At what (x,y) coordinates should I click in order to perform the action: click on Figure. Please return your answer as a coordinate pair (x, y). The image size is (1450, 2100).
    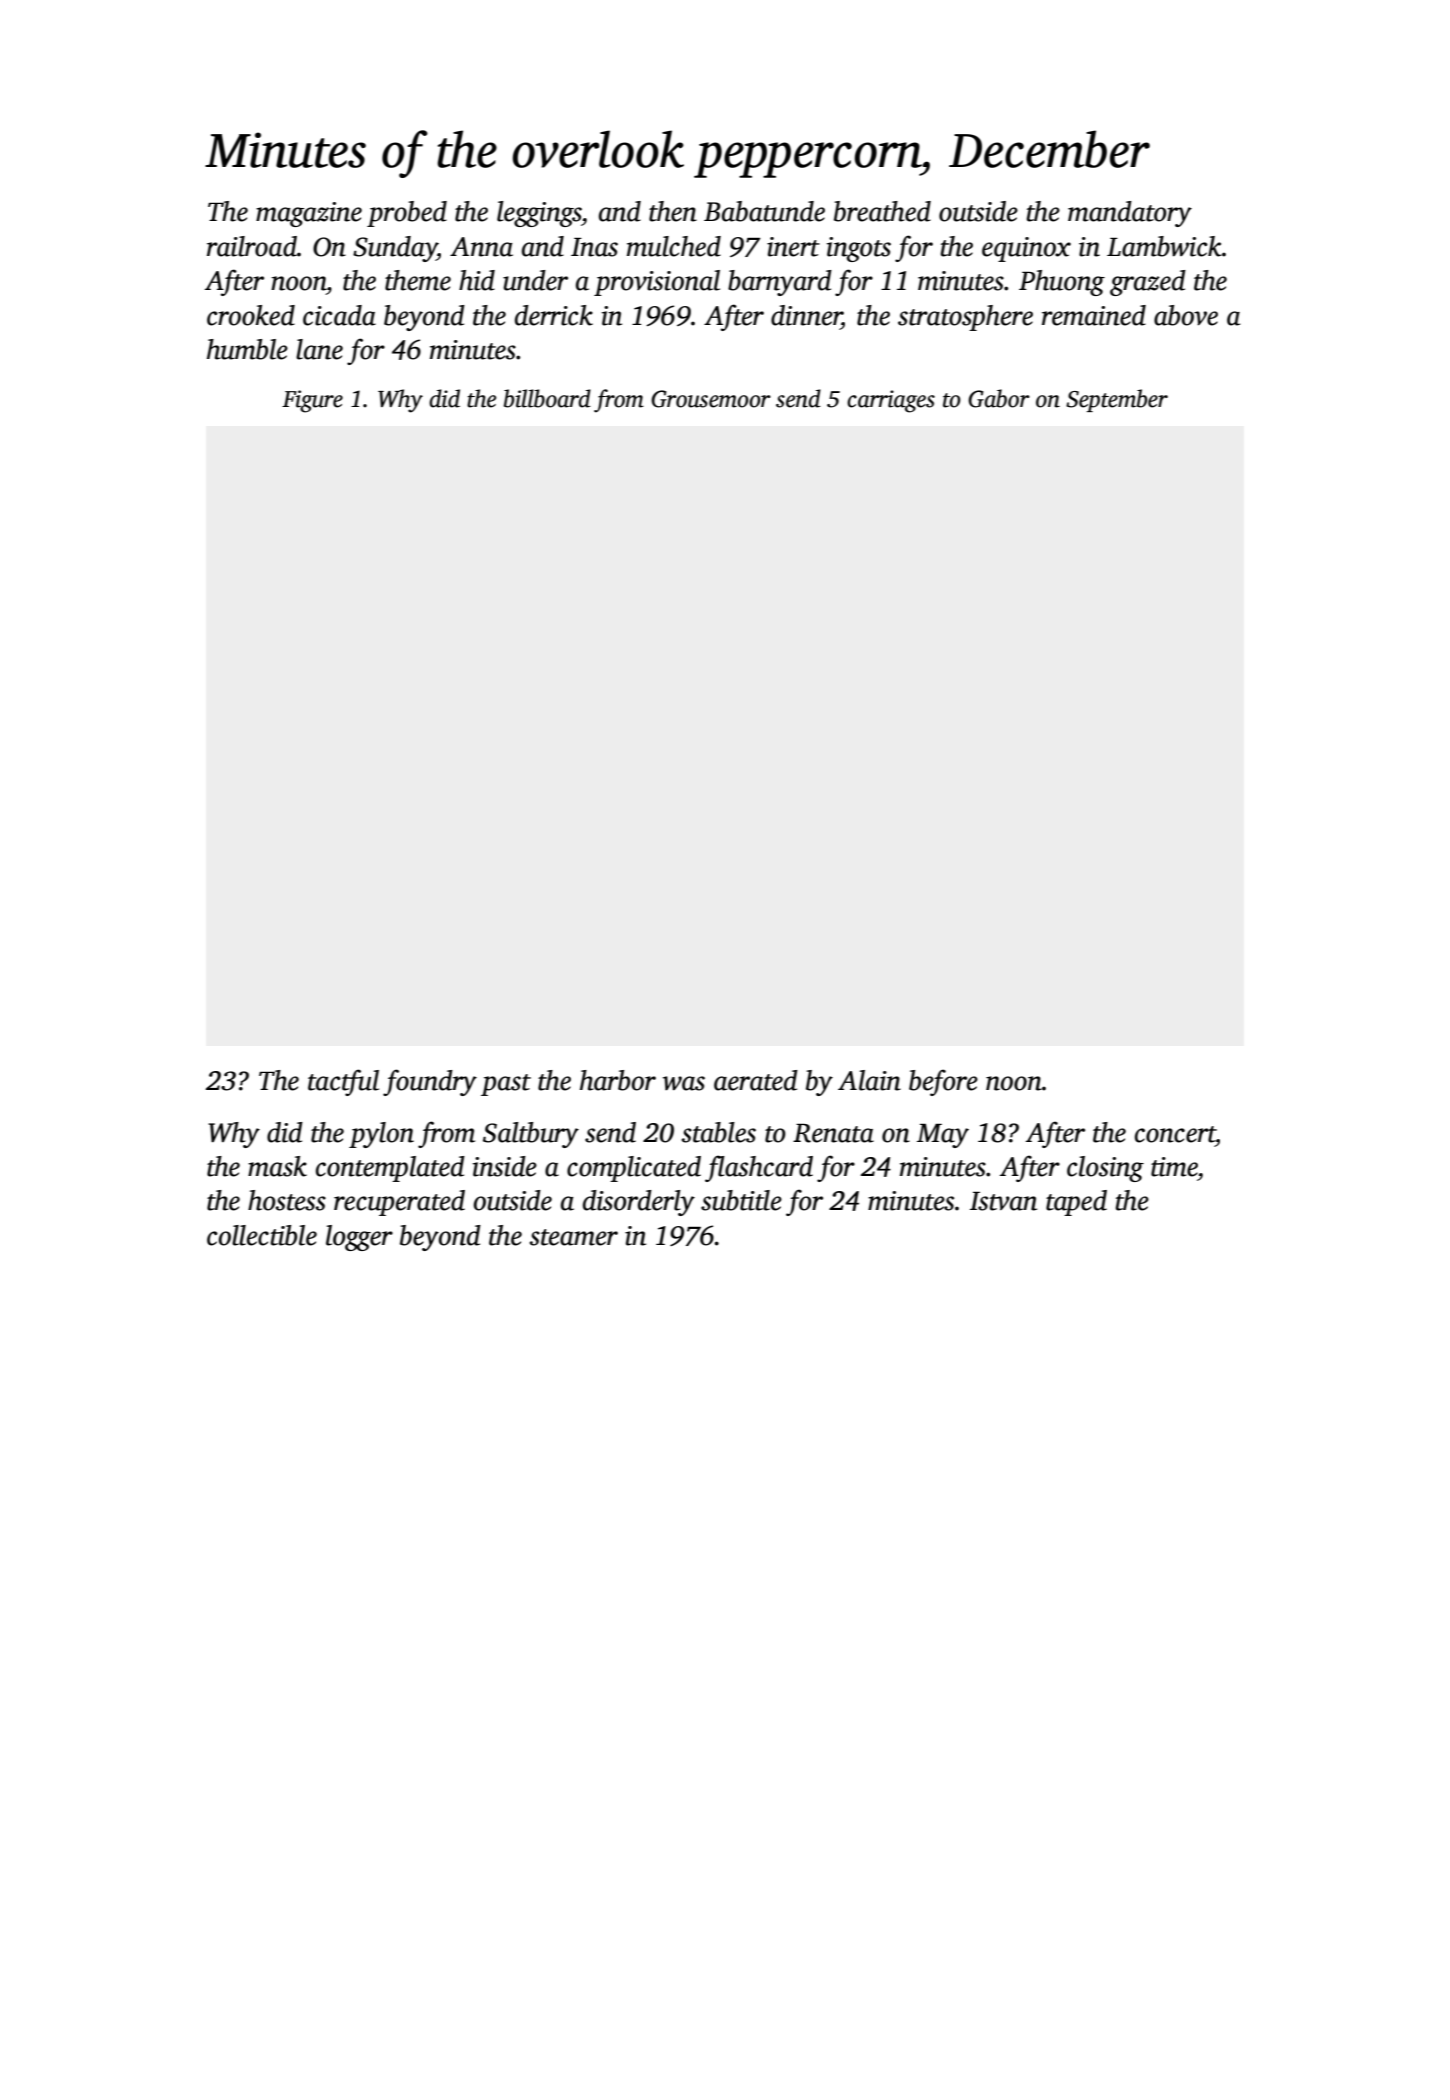
    Looking at the image, I should click on (312, 401).
